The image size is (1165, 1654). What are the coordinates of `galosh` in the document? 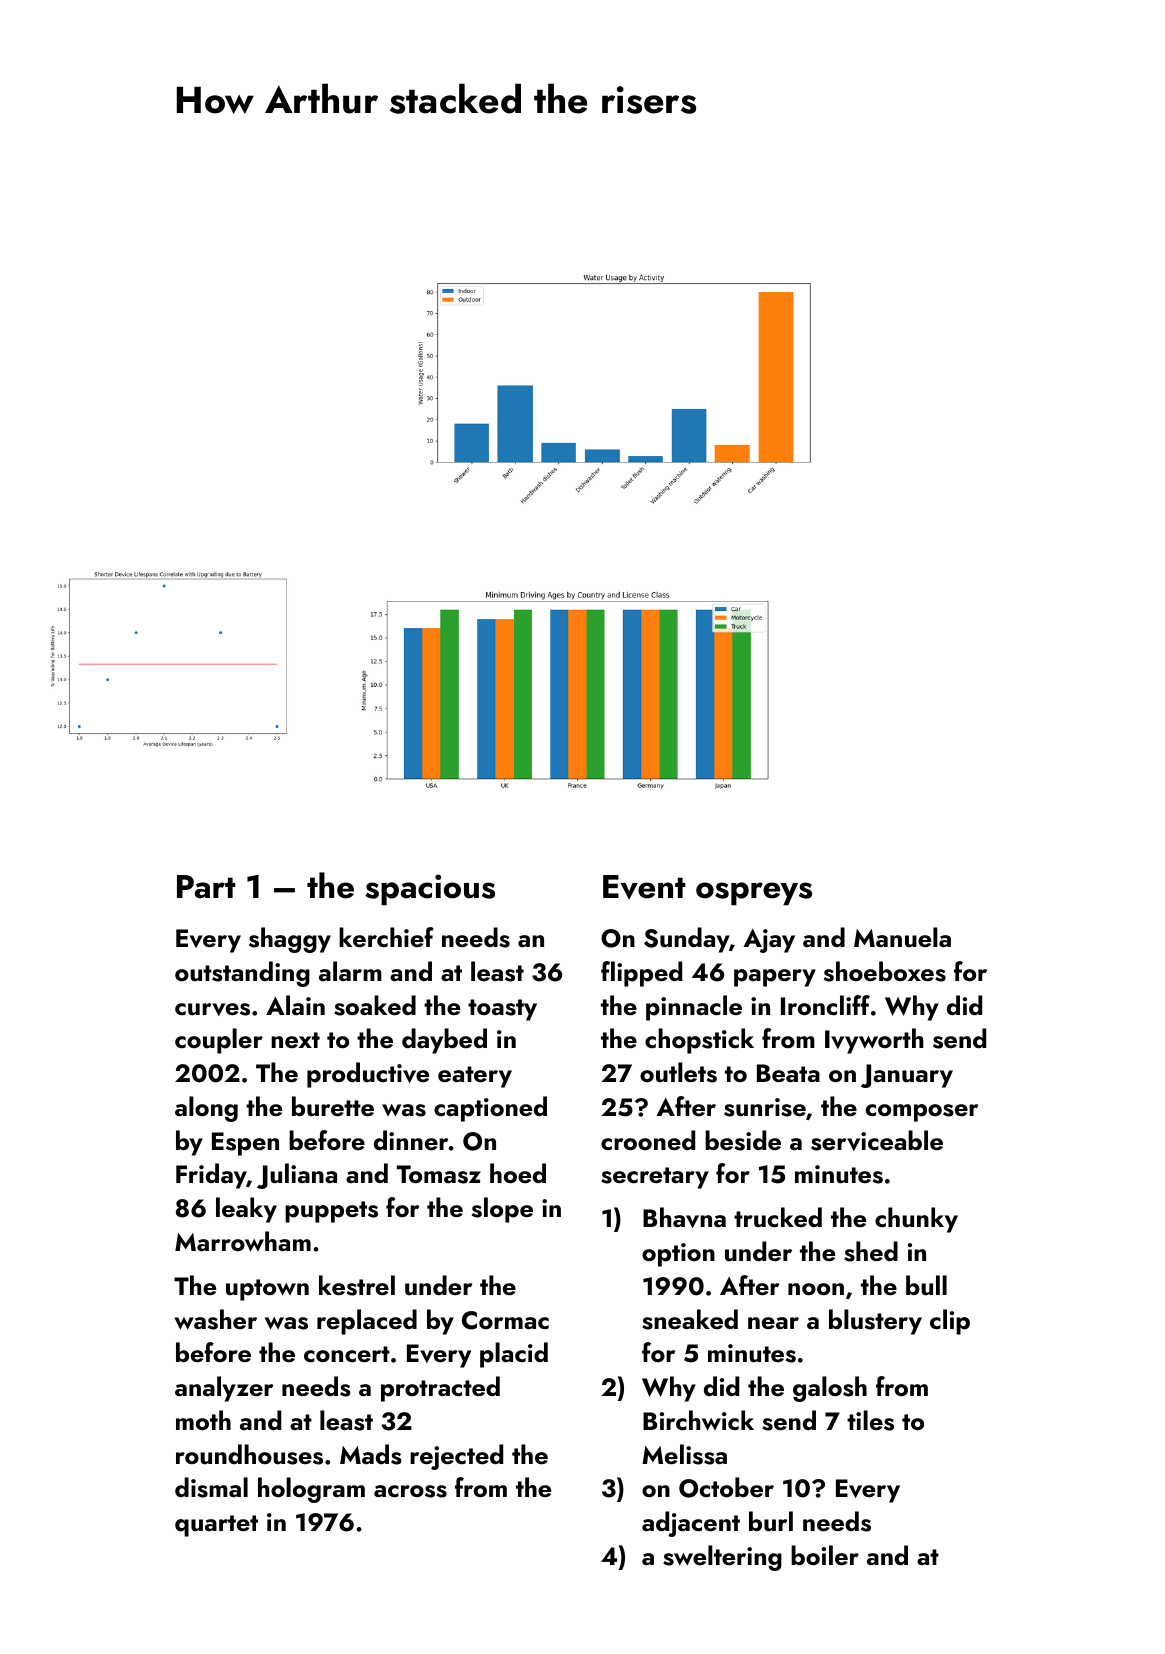 It's located at (830, 1389).
